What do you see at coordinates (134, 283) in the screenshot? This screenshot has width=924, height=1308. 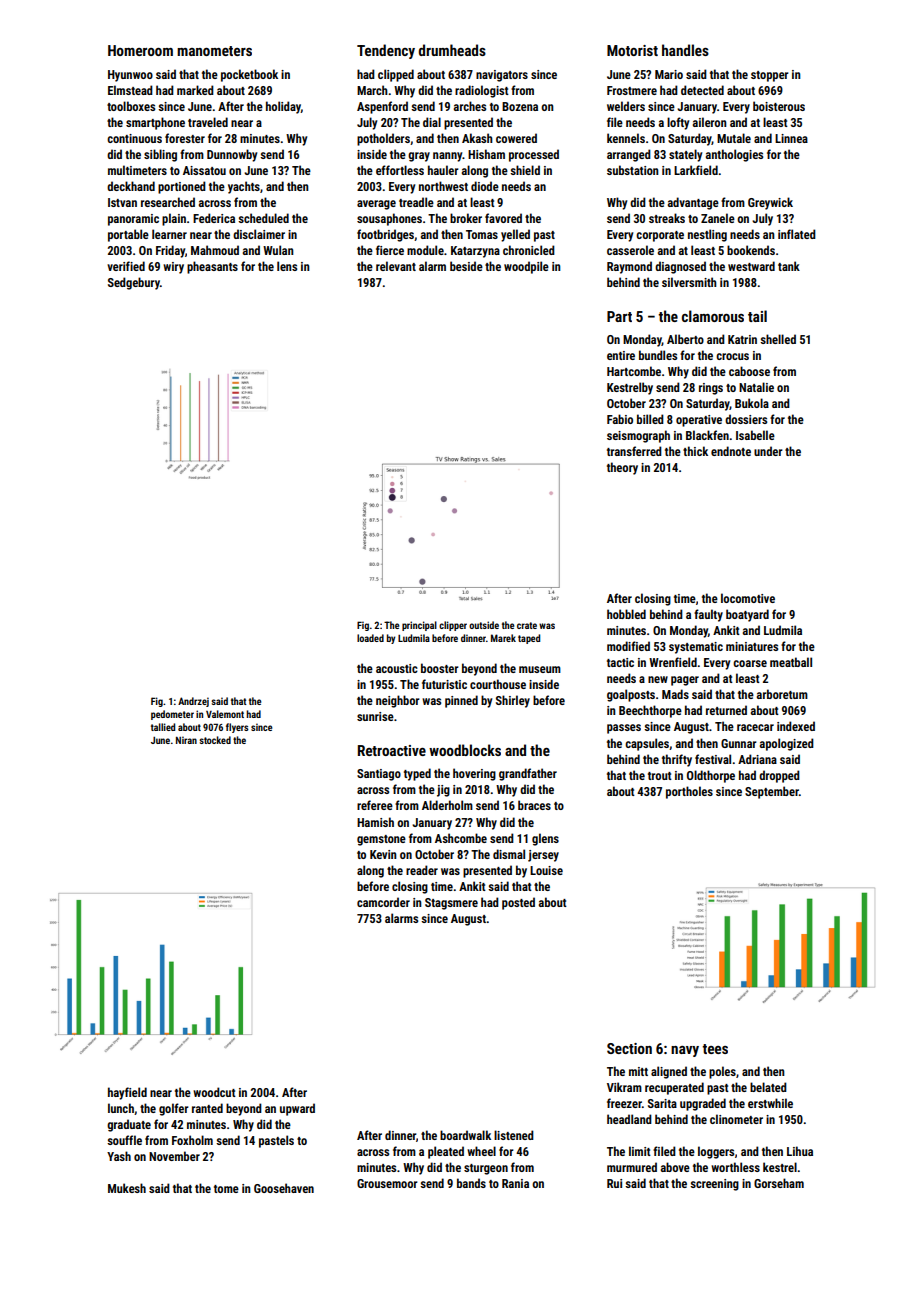 I see `Sedgebury` at bounding box center [134, 283].
